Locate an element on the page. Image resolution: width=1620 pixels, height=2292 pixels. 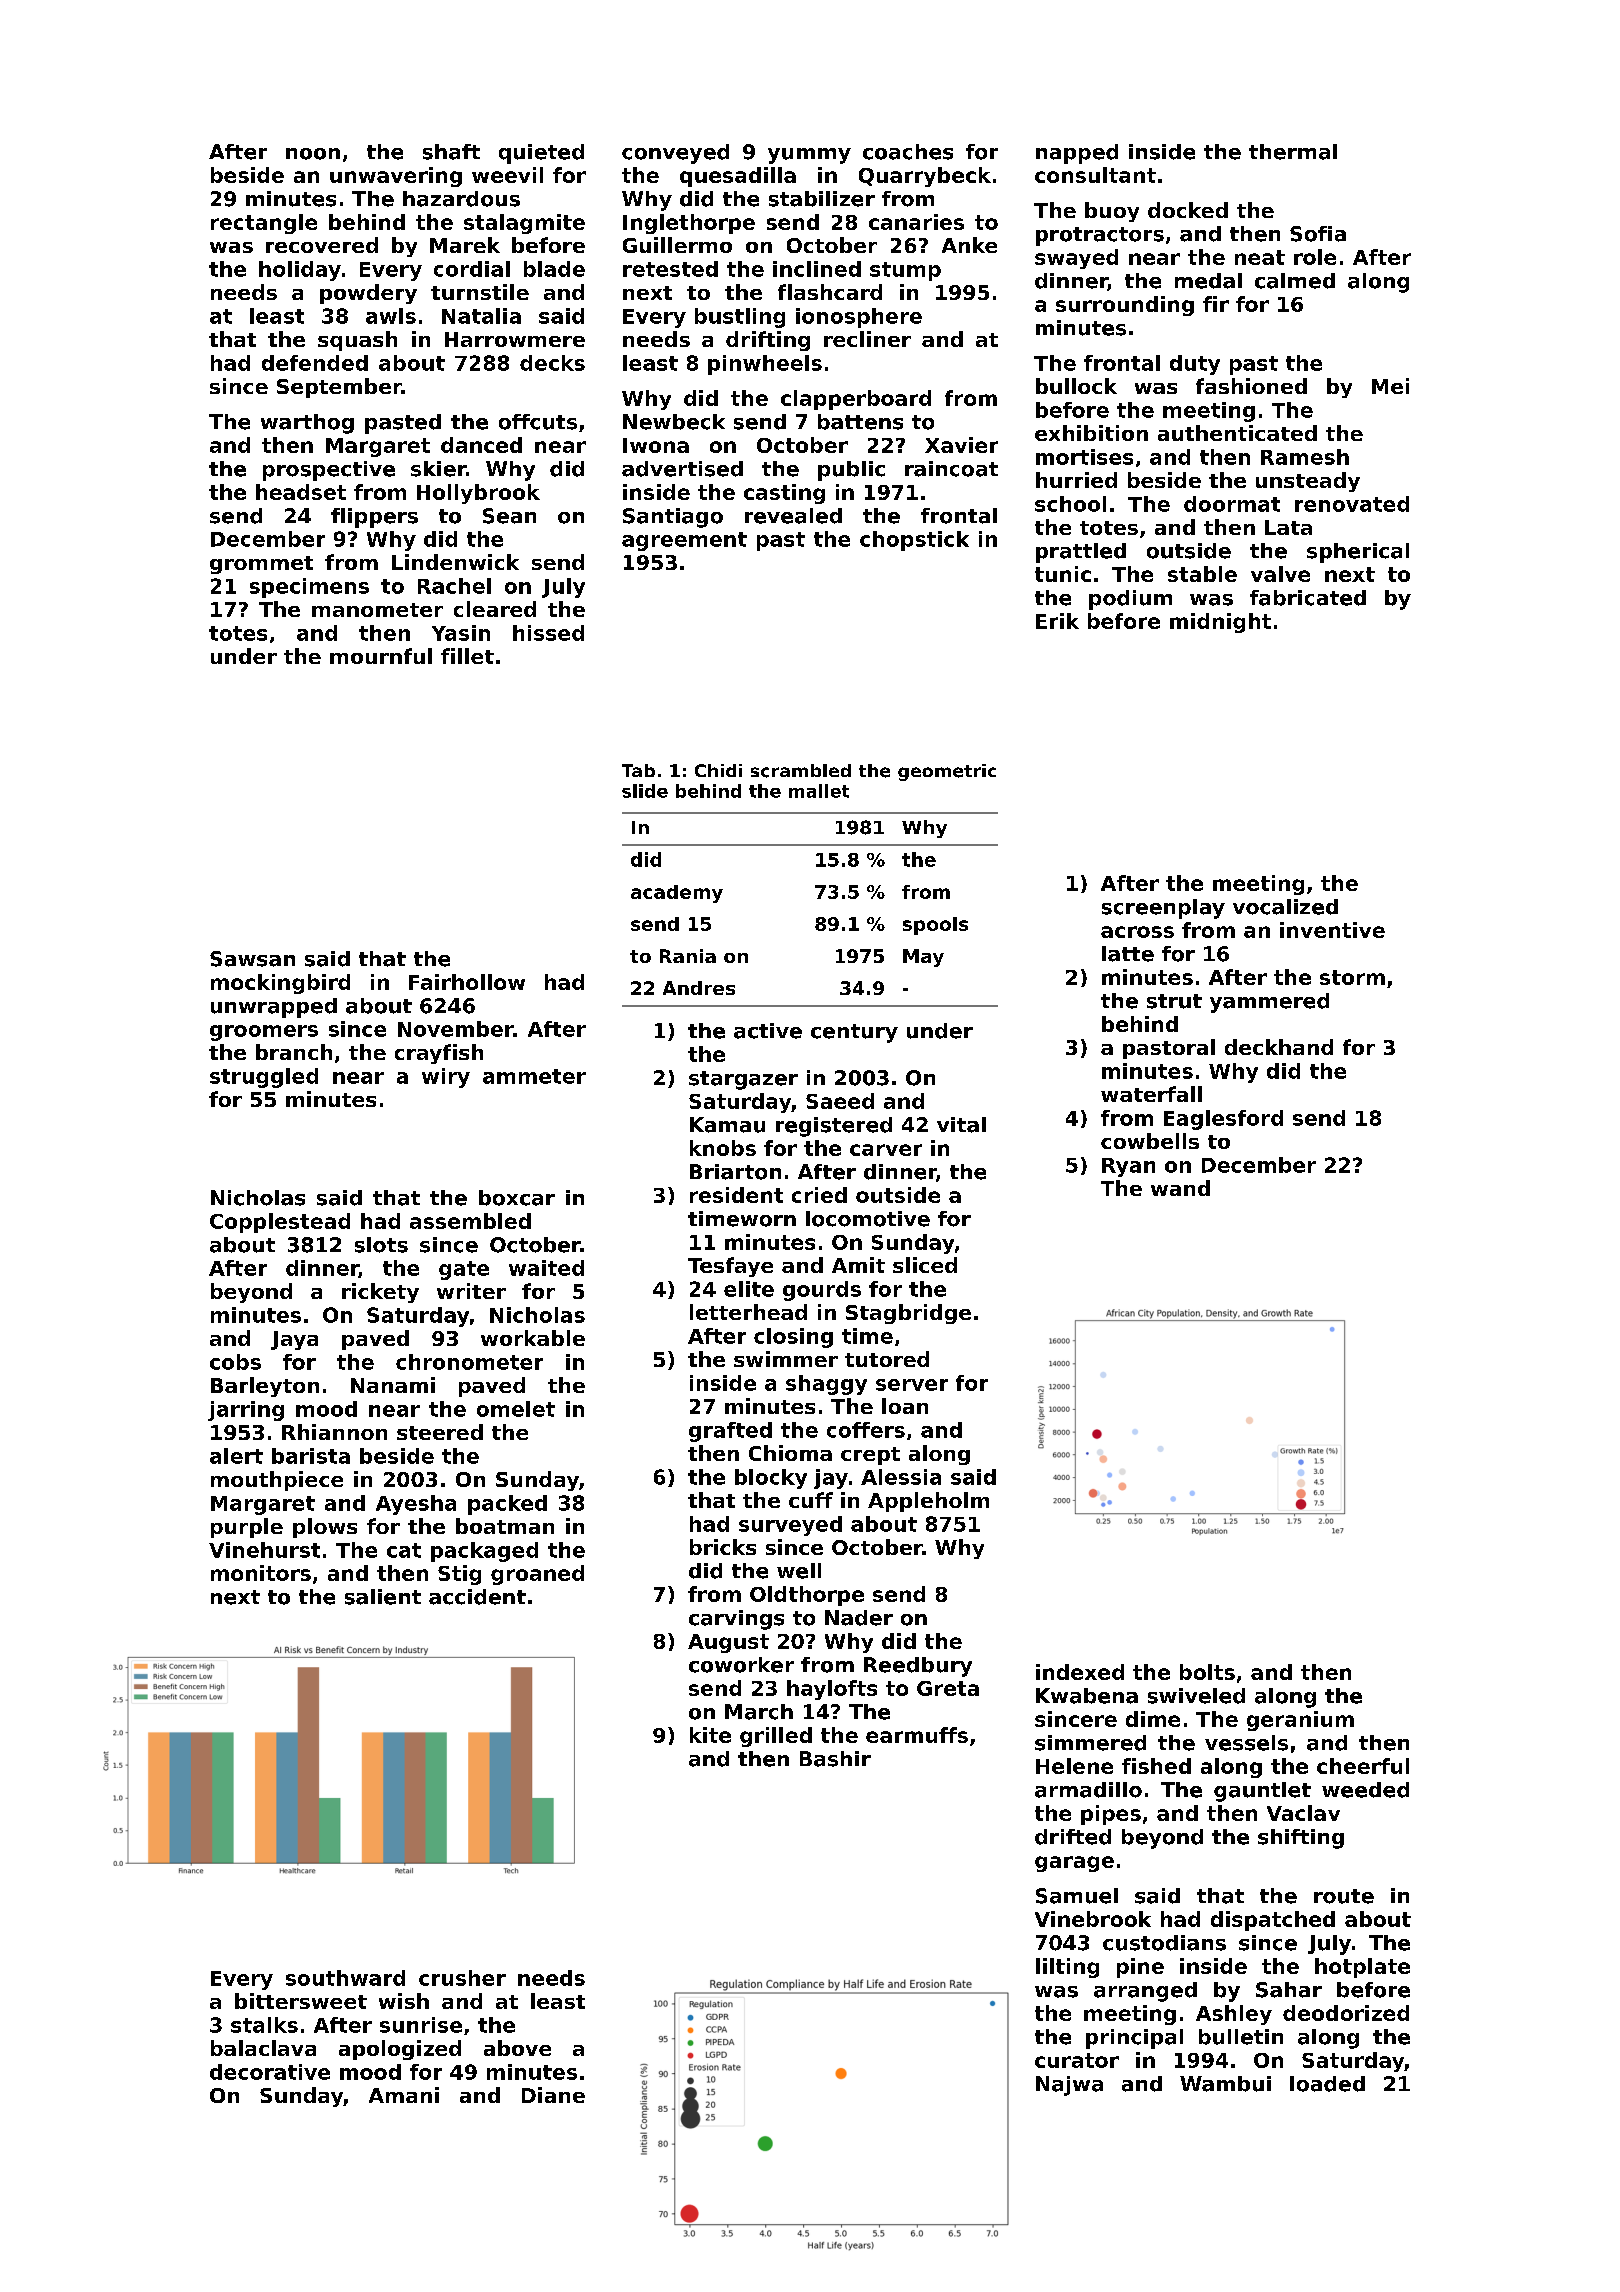
crusher is located at coordinates (462, 1978).
